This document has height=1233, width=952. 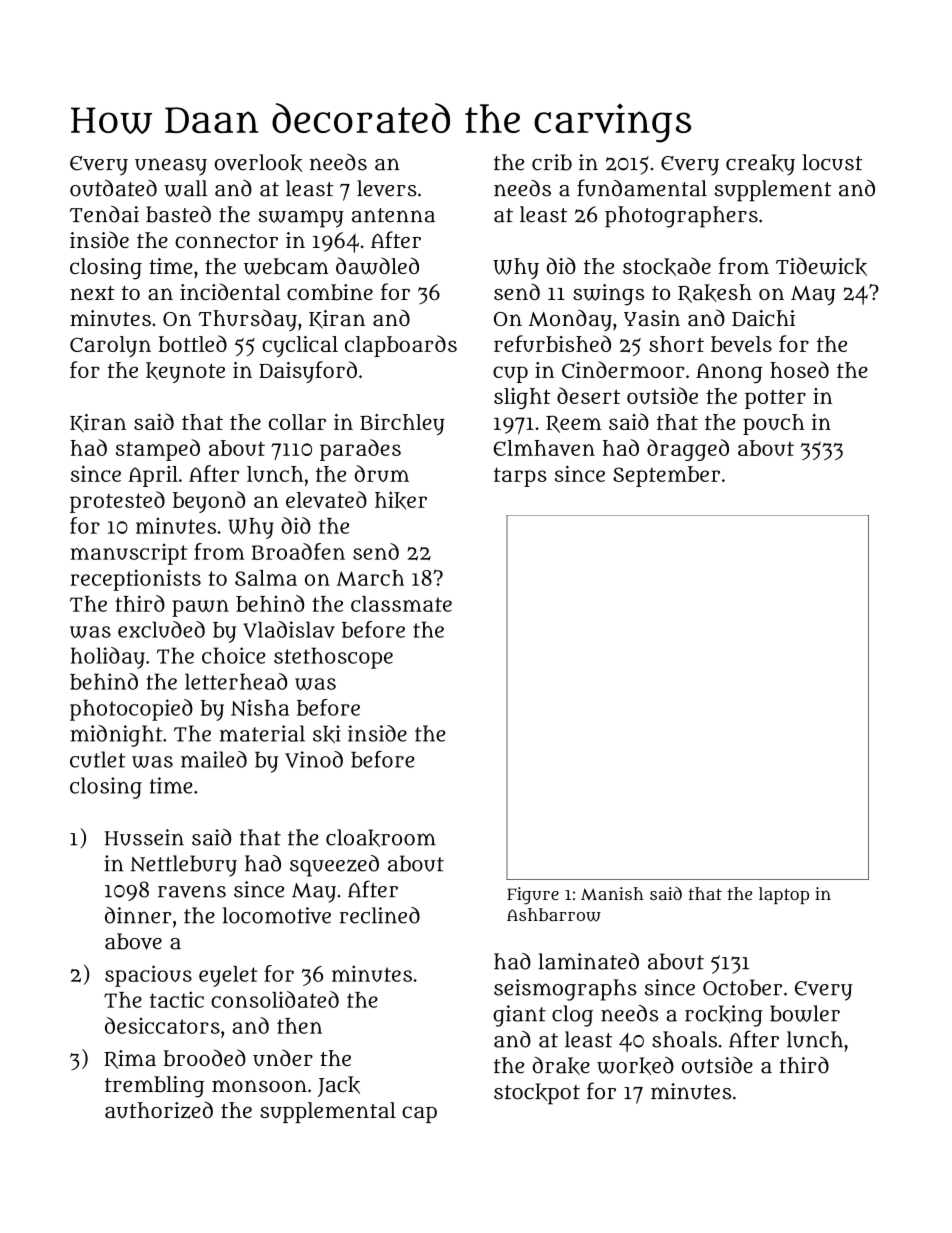 What do you see at coordinates (552, 343) in the document?
I see `refurbished` at bounding box center [552, 343].
